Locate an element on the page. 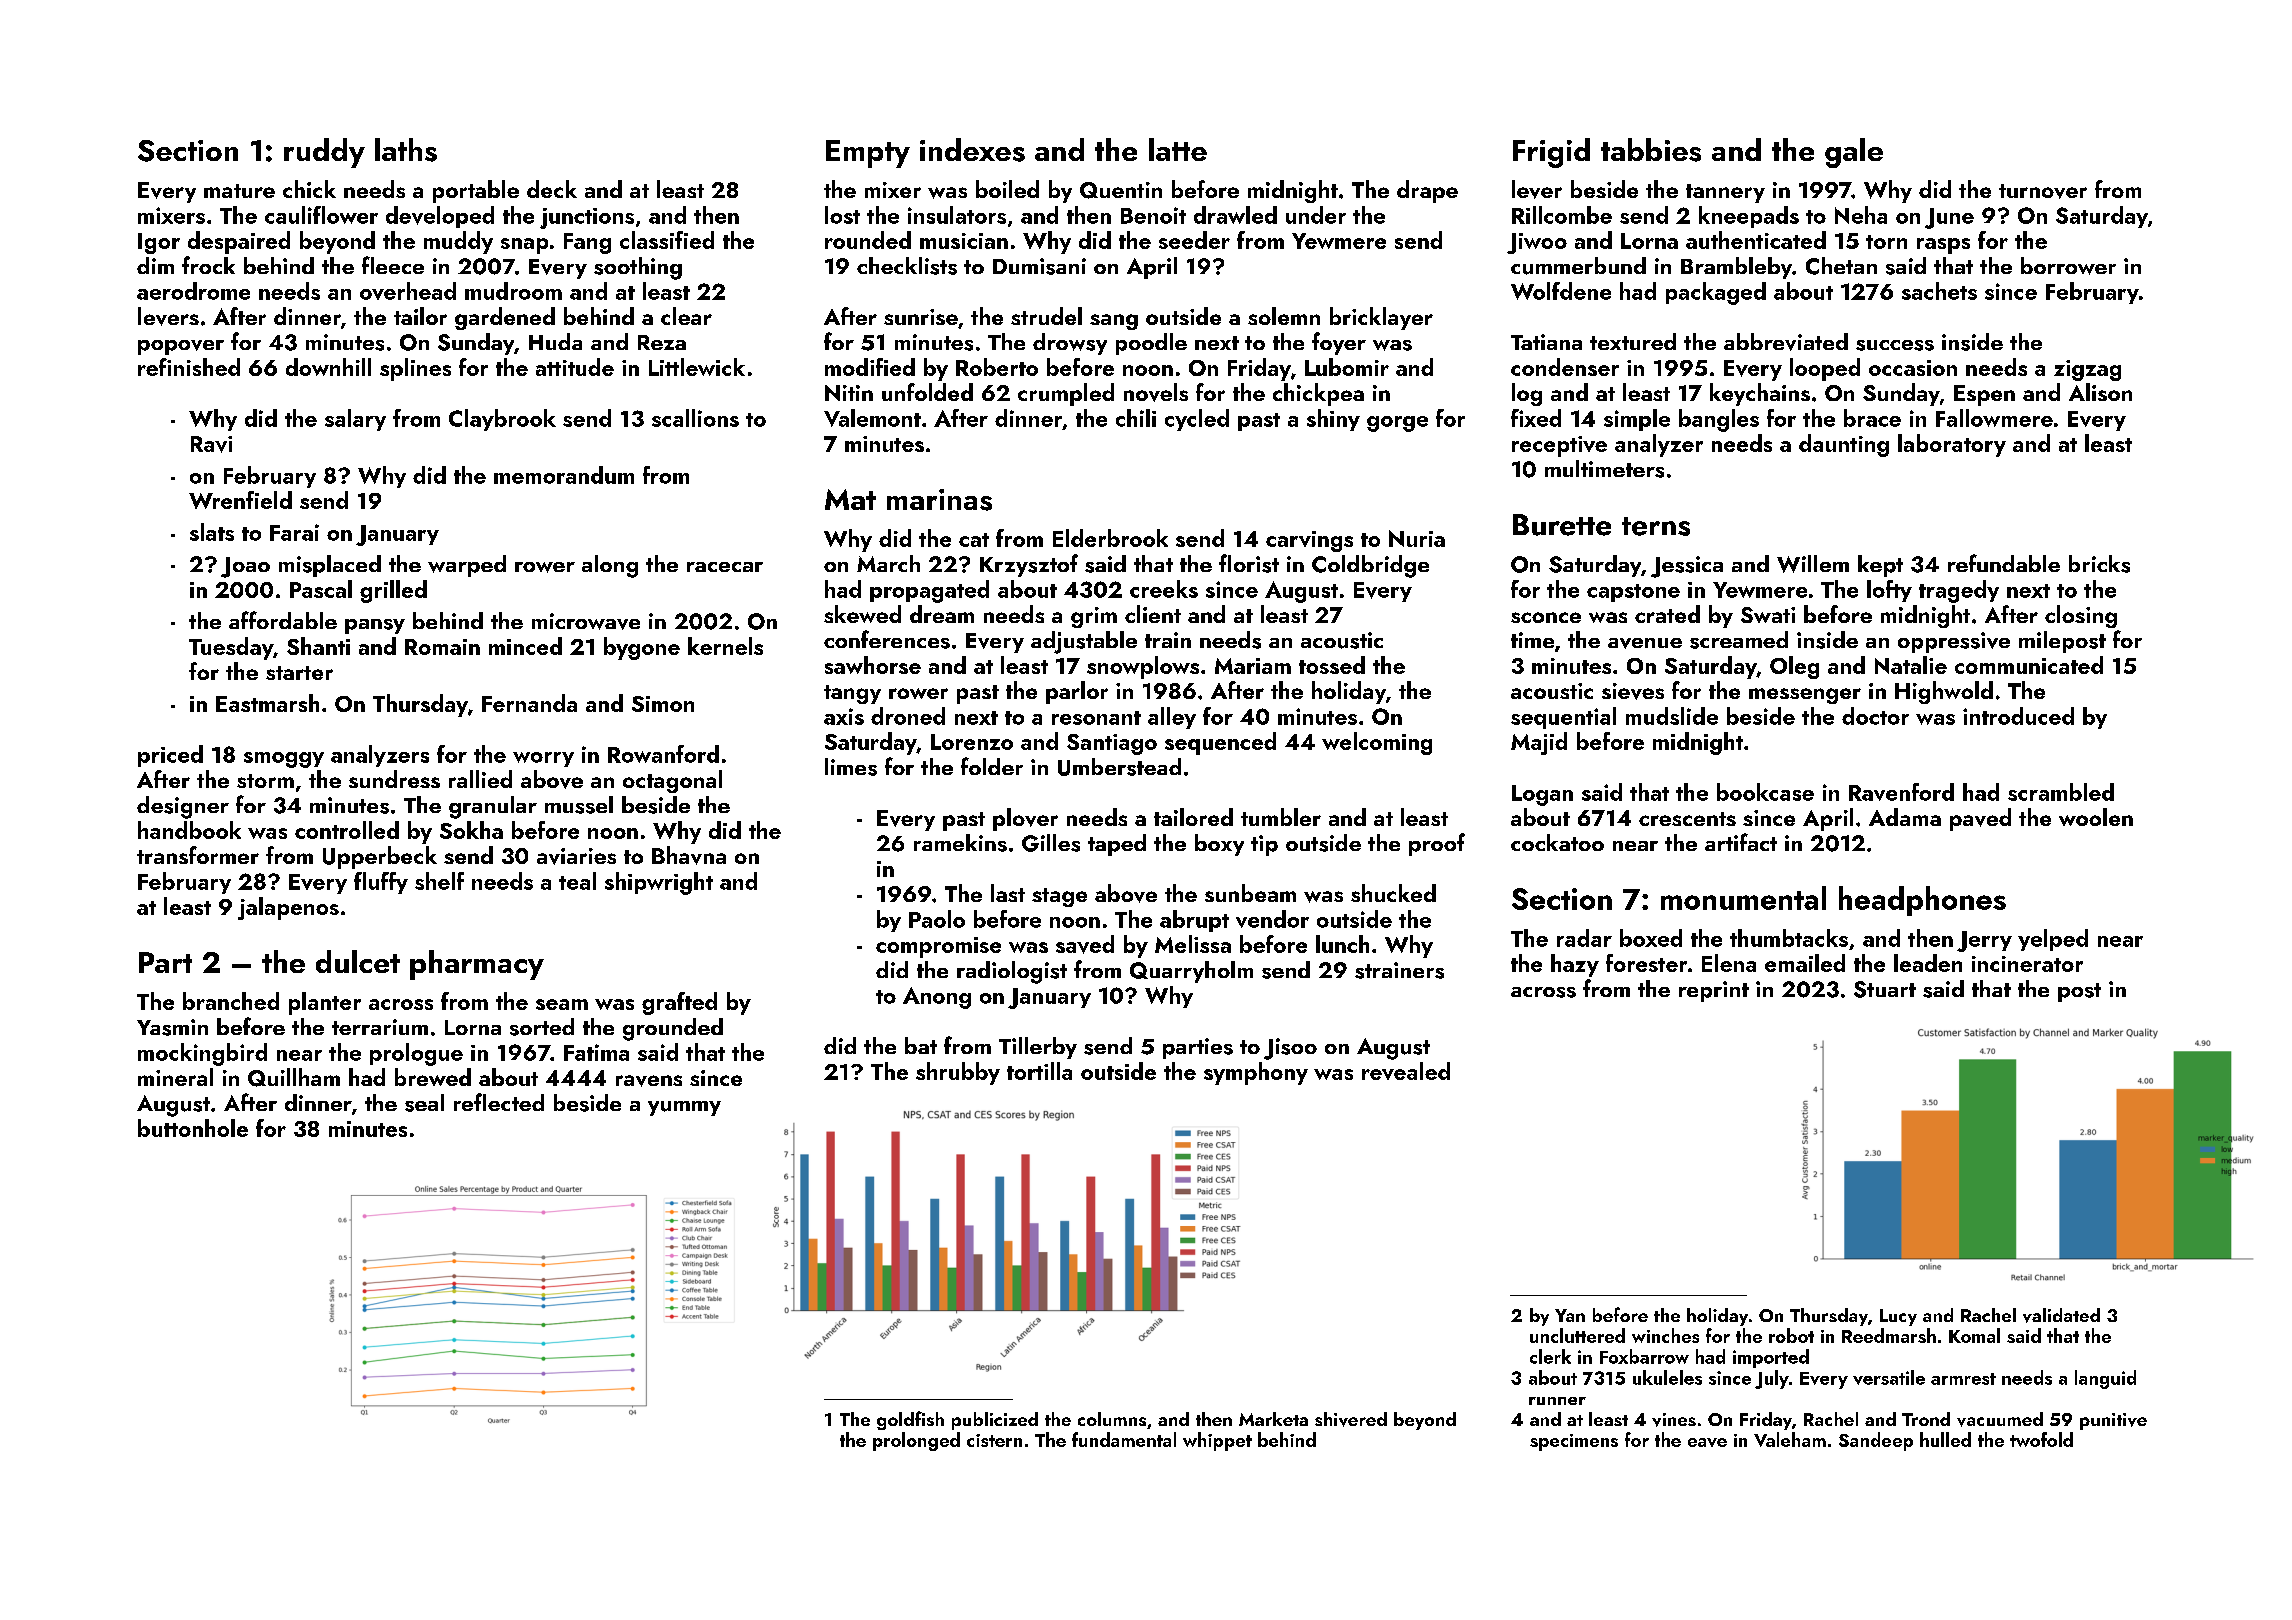  packaged is located at coordinates (1716, 293).
